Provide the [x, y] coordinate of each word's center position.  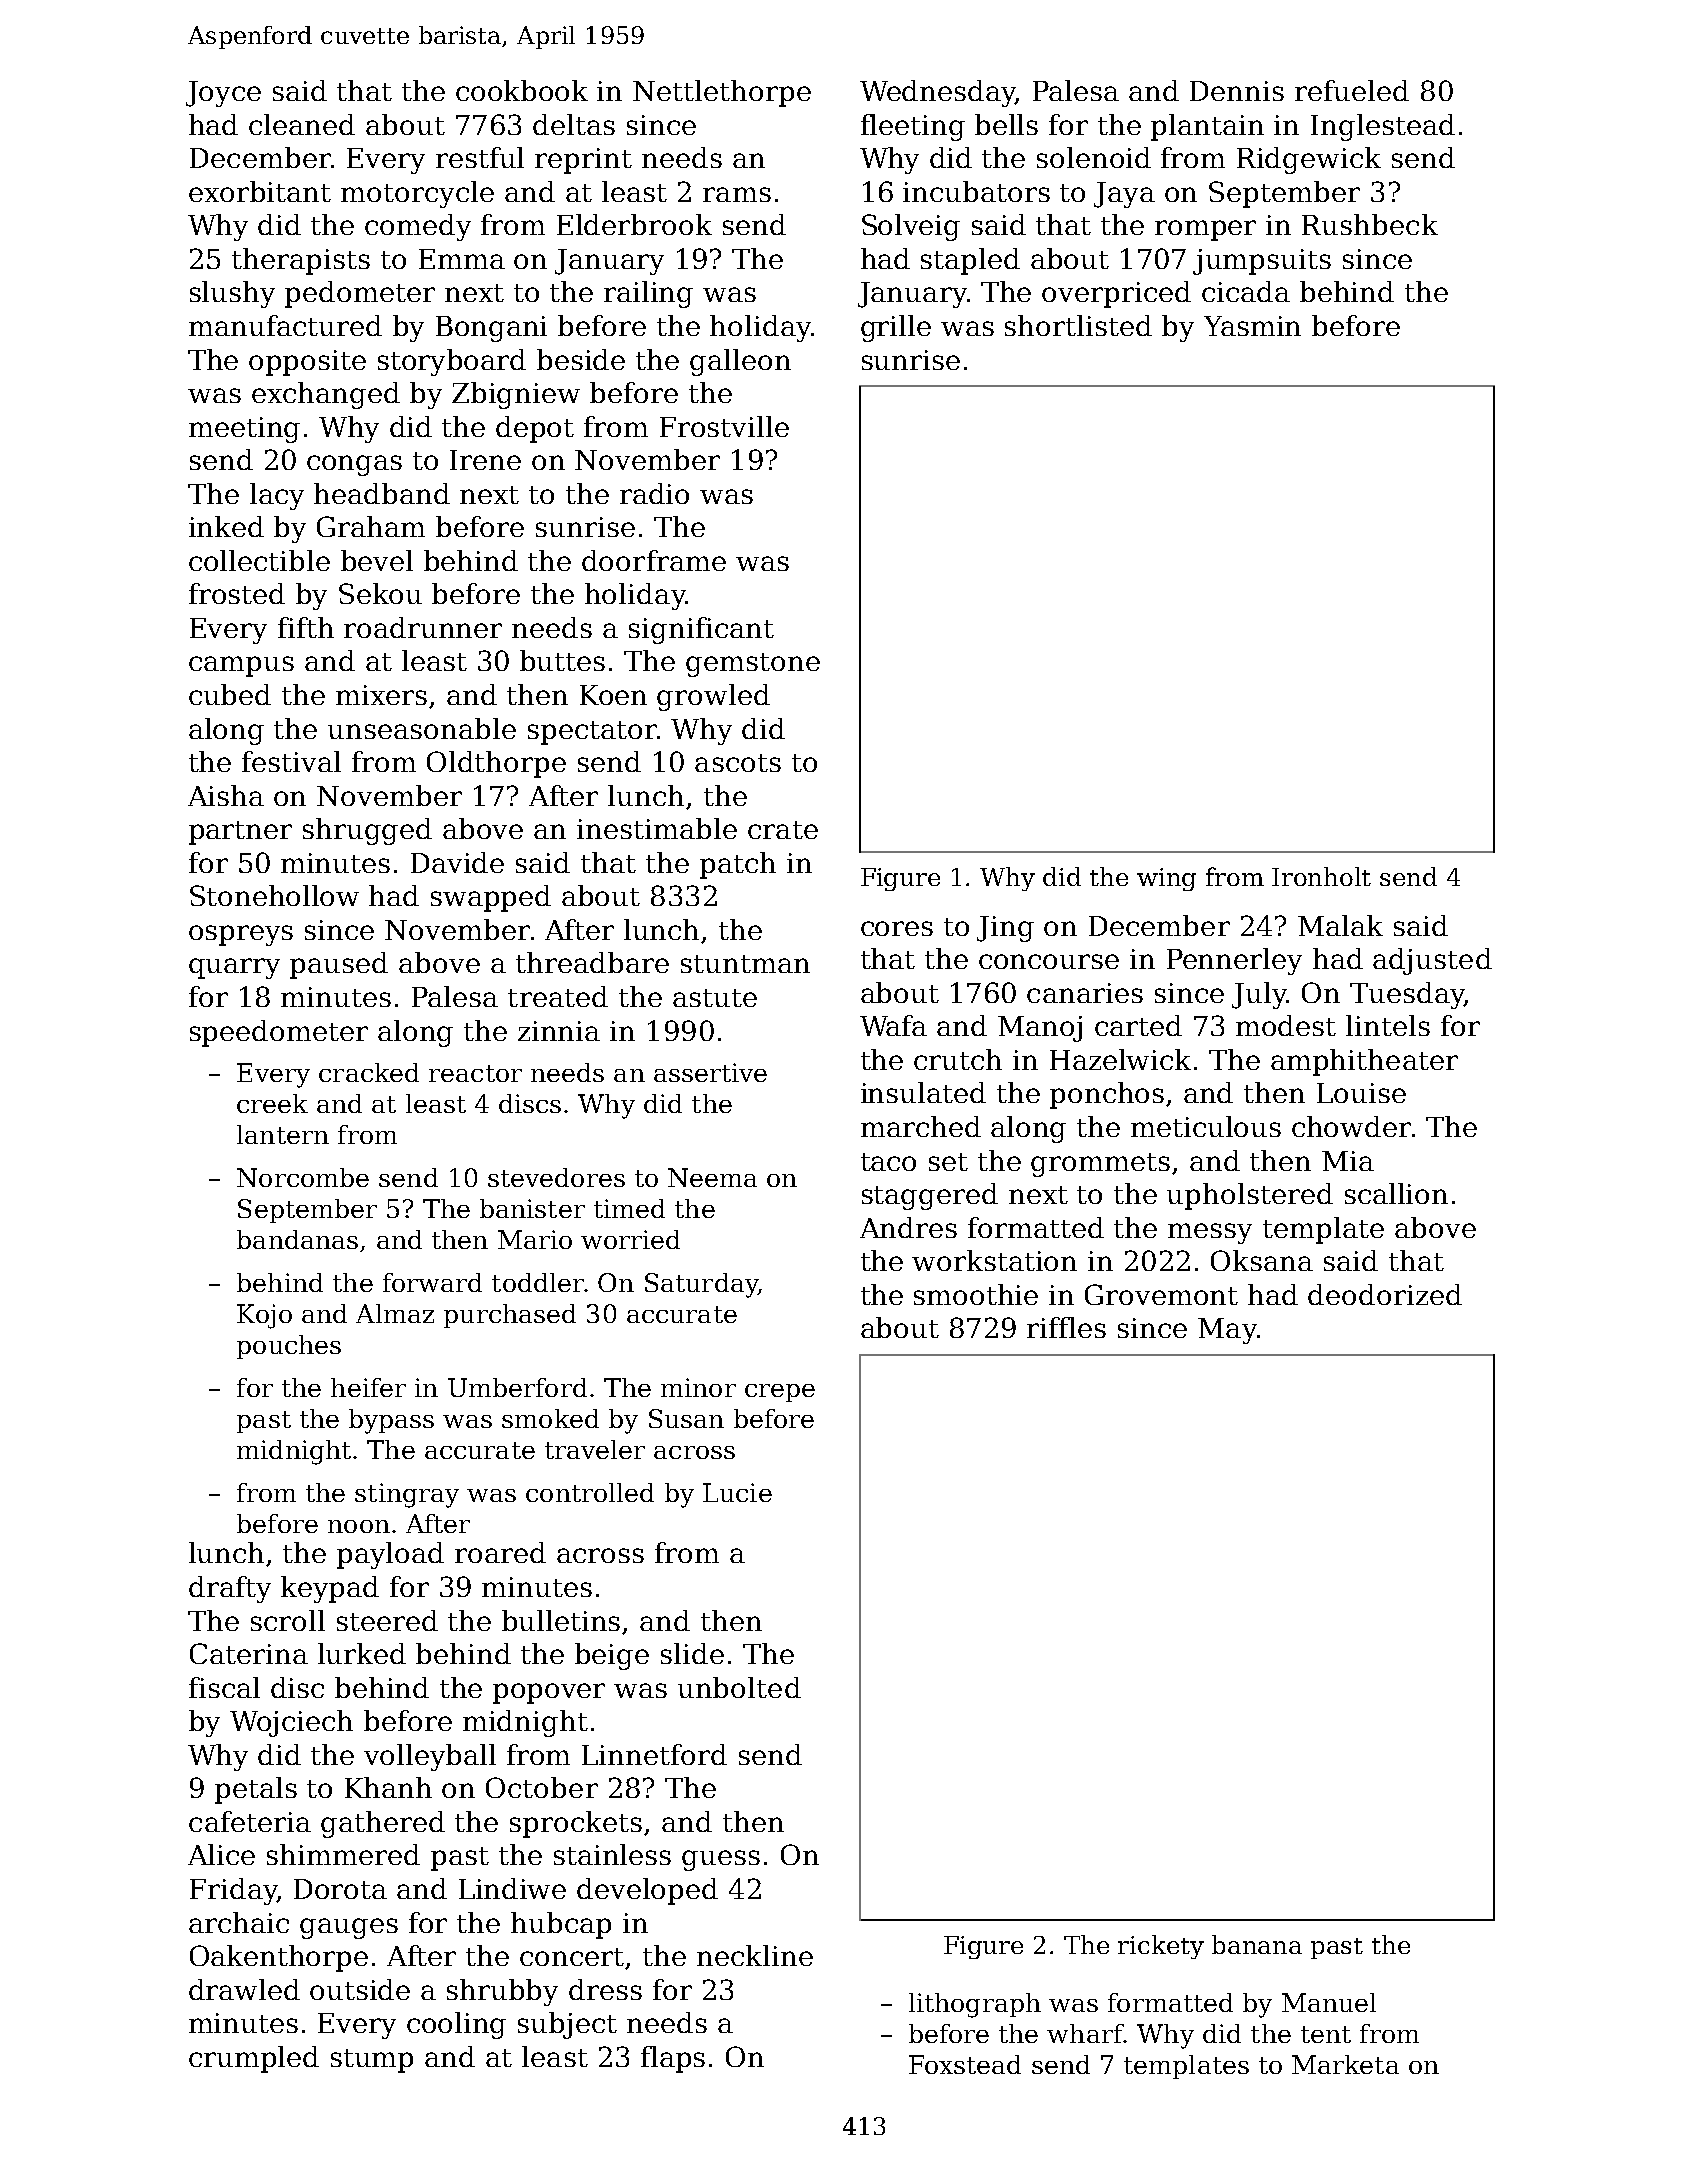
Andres [908, 1227]
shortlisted [1078, 325]
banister [532, 1208]
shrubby [502, 1992]
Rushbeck [1370, 224]
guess [721, 1860]
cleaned [302, 124]
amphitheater [1364, 1062]
